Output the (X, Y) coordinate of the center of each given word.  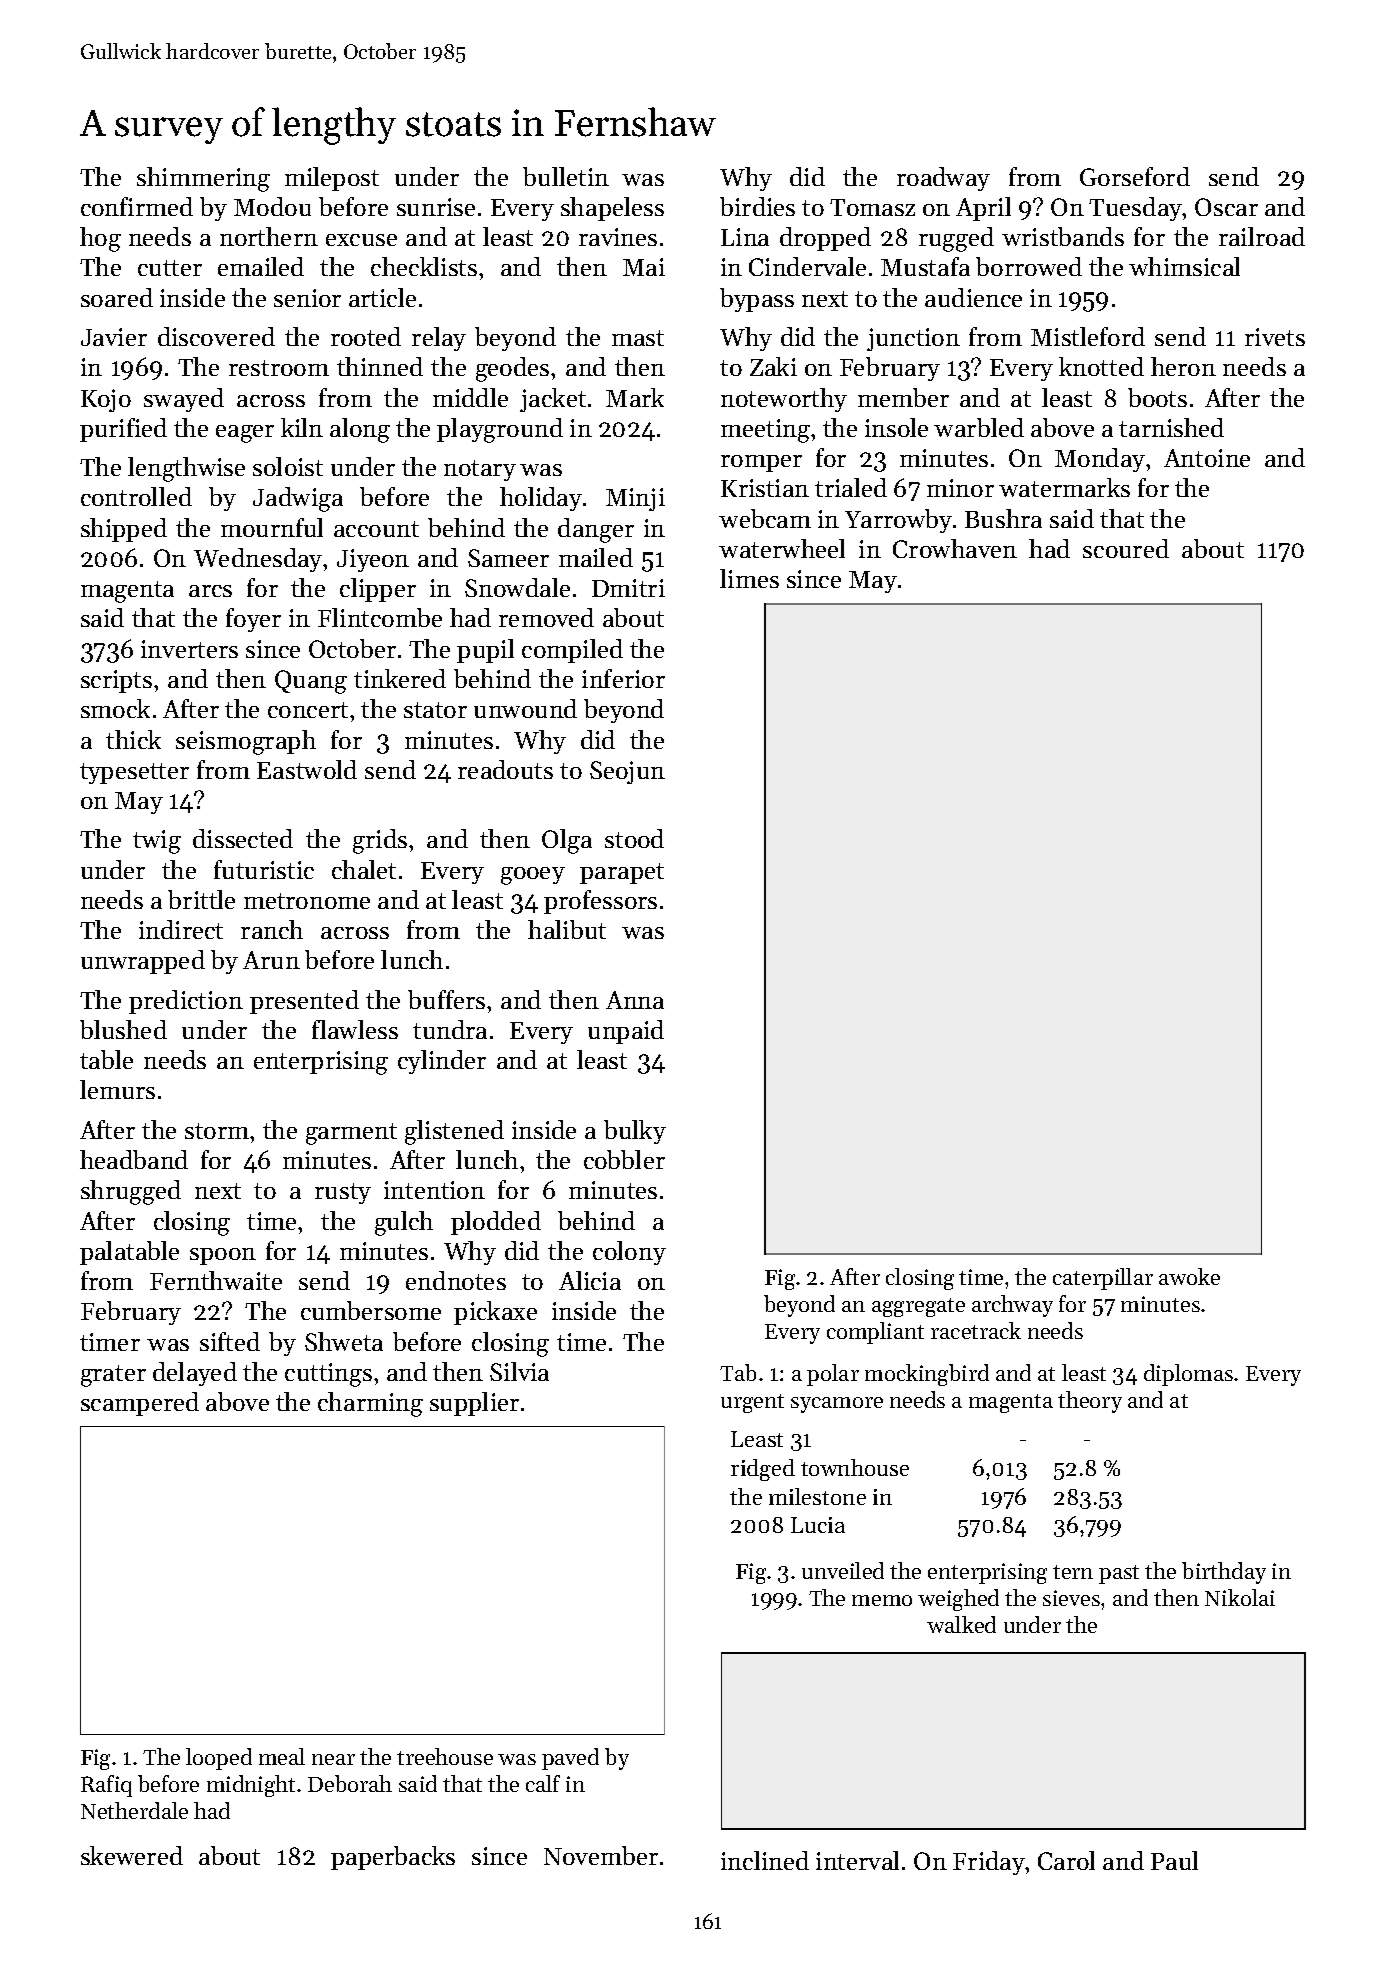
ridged (763, 1470)
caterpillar (1103, 1279)
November (601, 1855)
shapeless (612, 209)
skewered (132, 1855)
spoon (223, 1256)
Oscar (1226, 207)
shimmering (203, 179)
